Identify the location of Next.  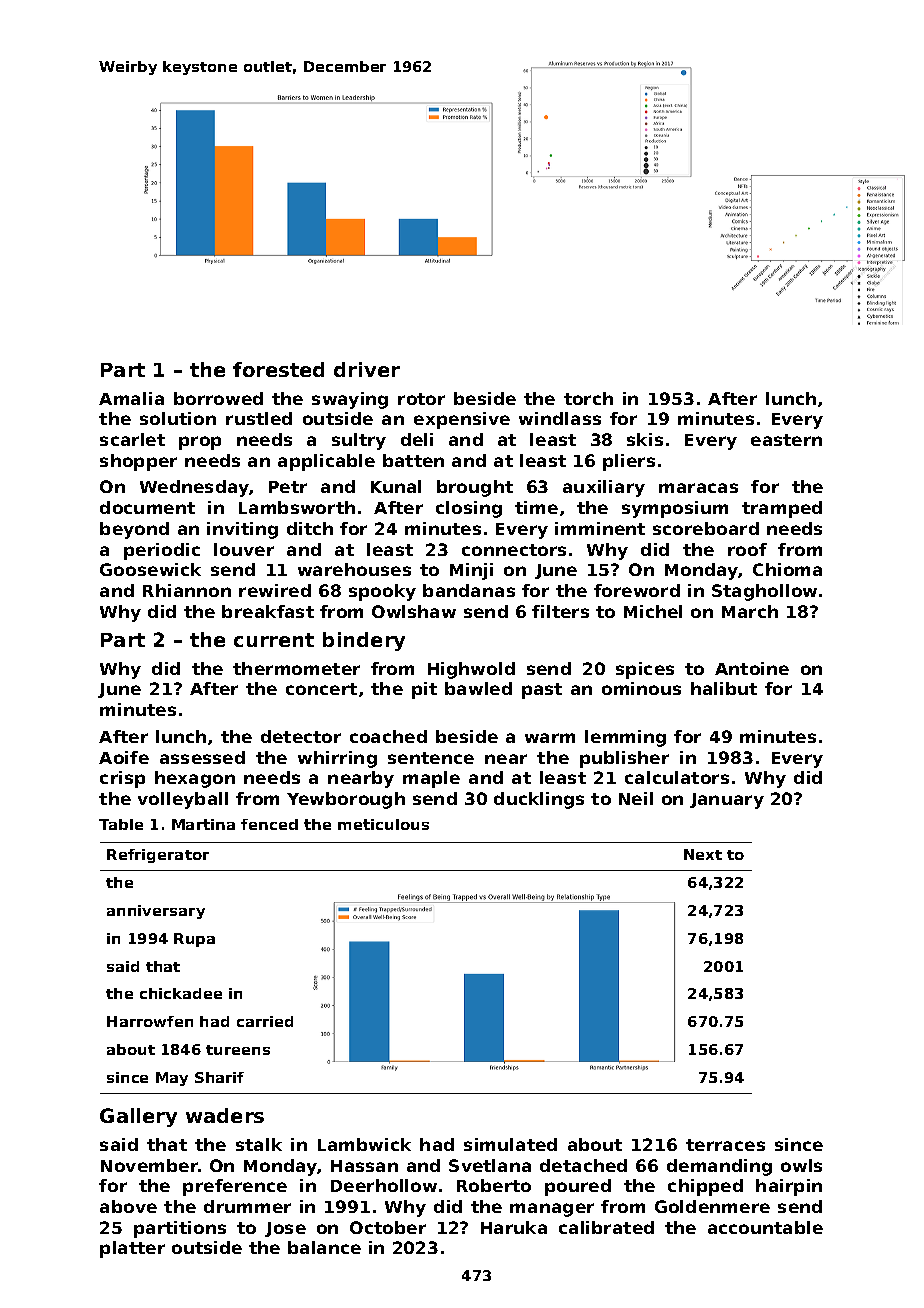
(703, 854).
